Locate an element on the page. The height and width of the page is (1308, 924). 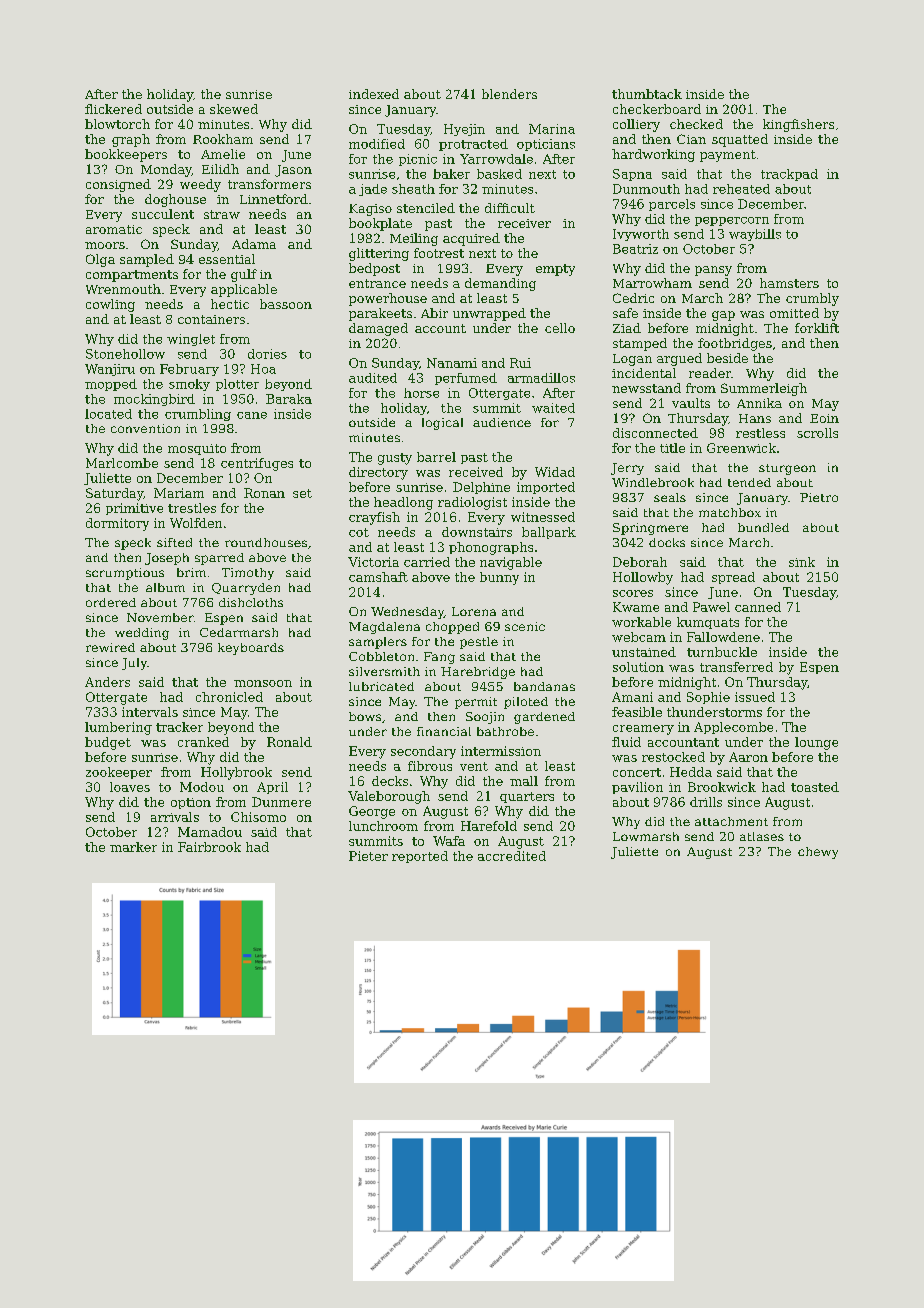
Fairbrook is located at coordinates (209, 847).
